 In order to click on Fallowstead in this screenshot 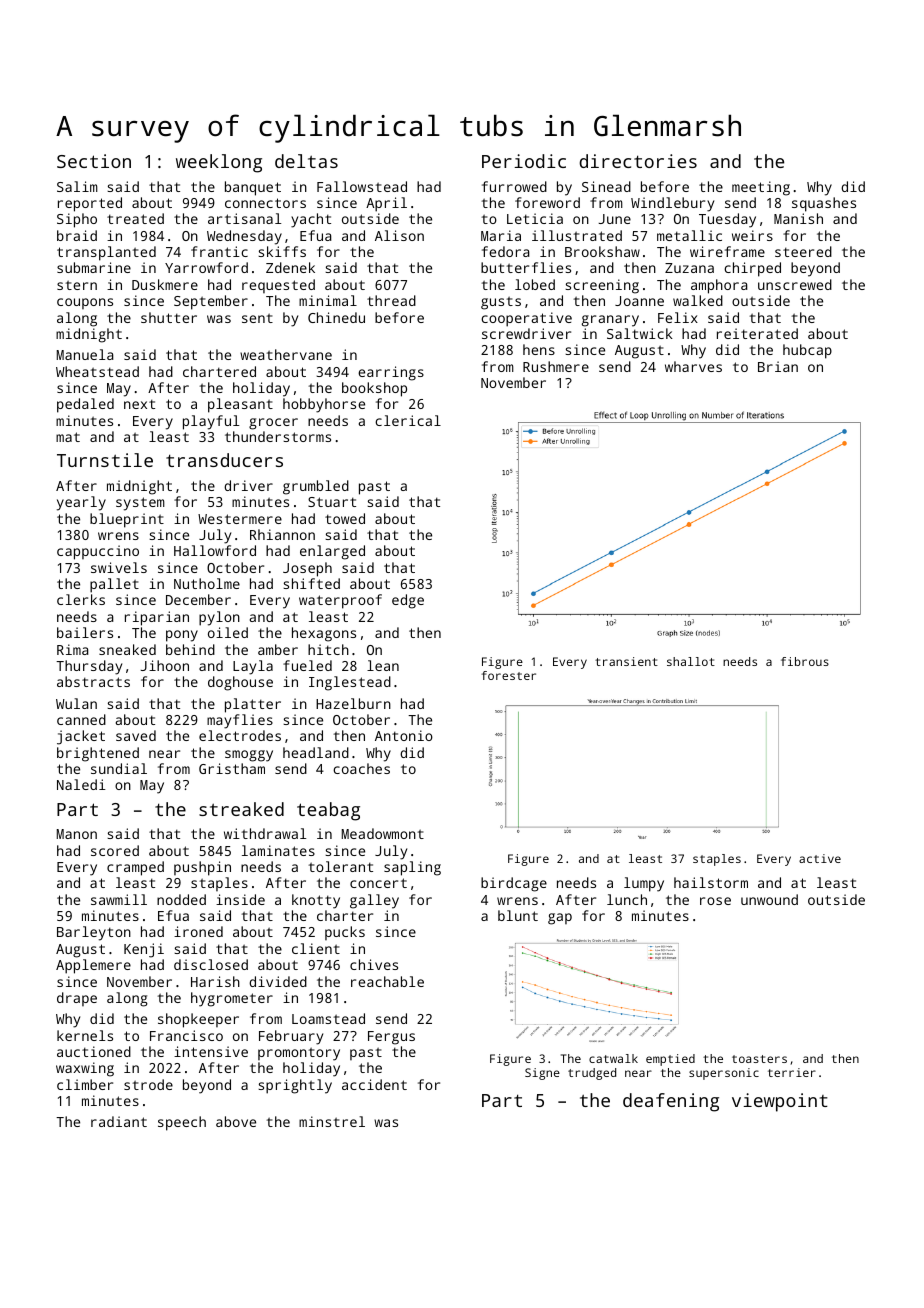, I will do `click(362, 186)`.
